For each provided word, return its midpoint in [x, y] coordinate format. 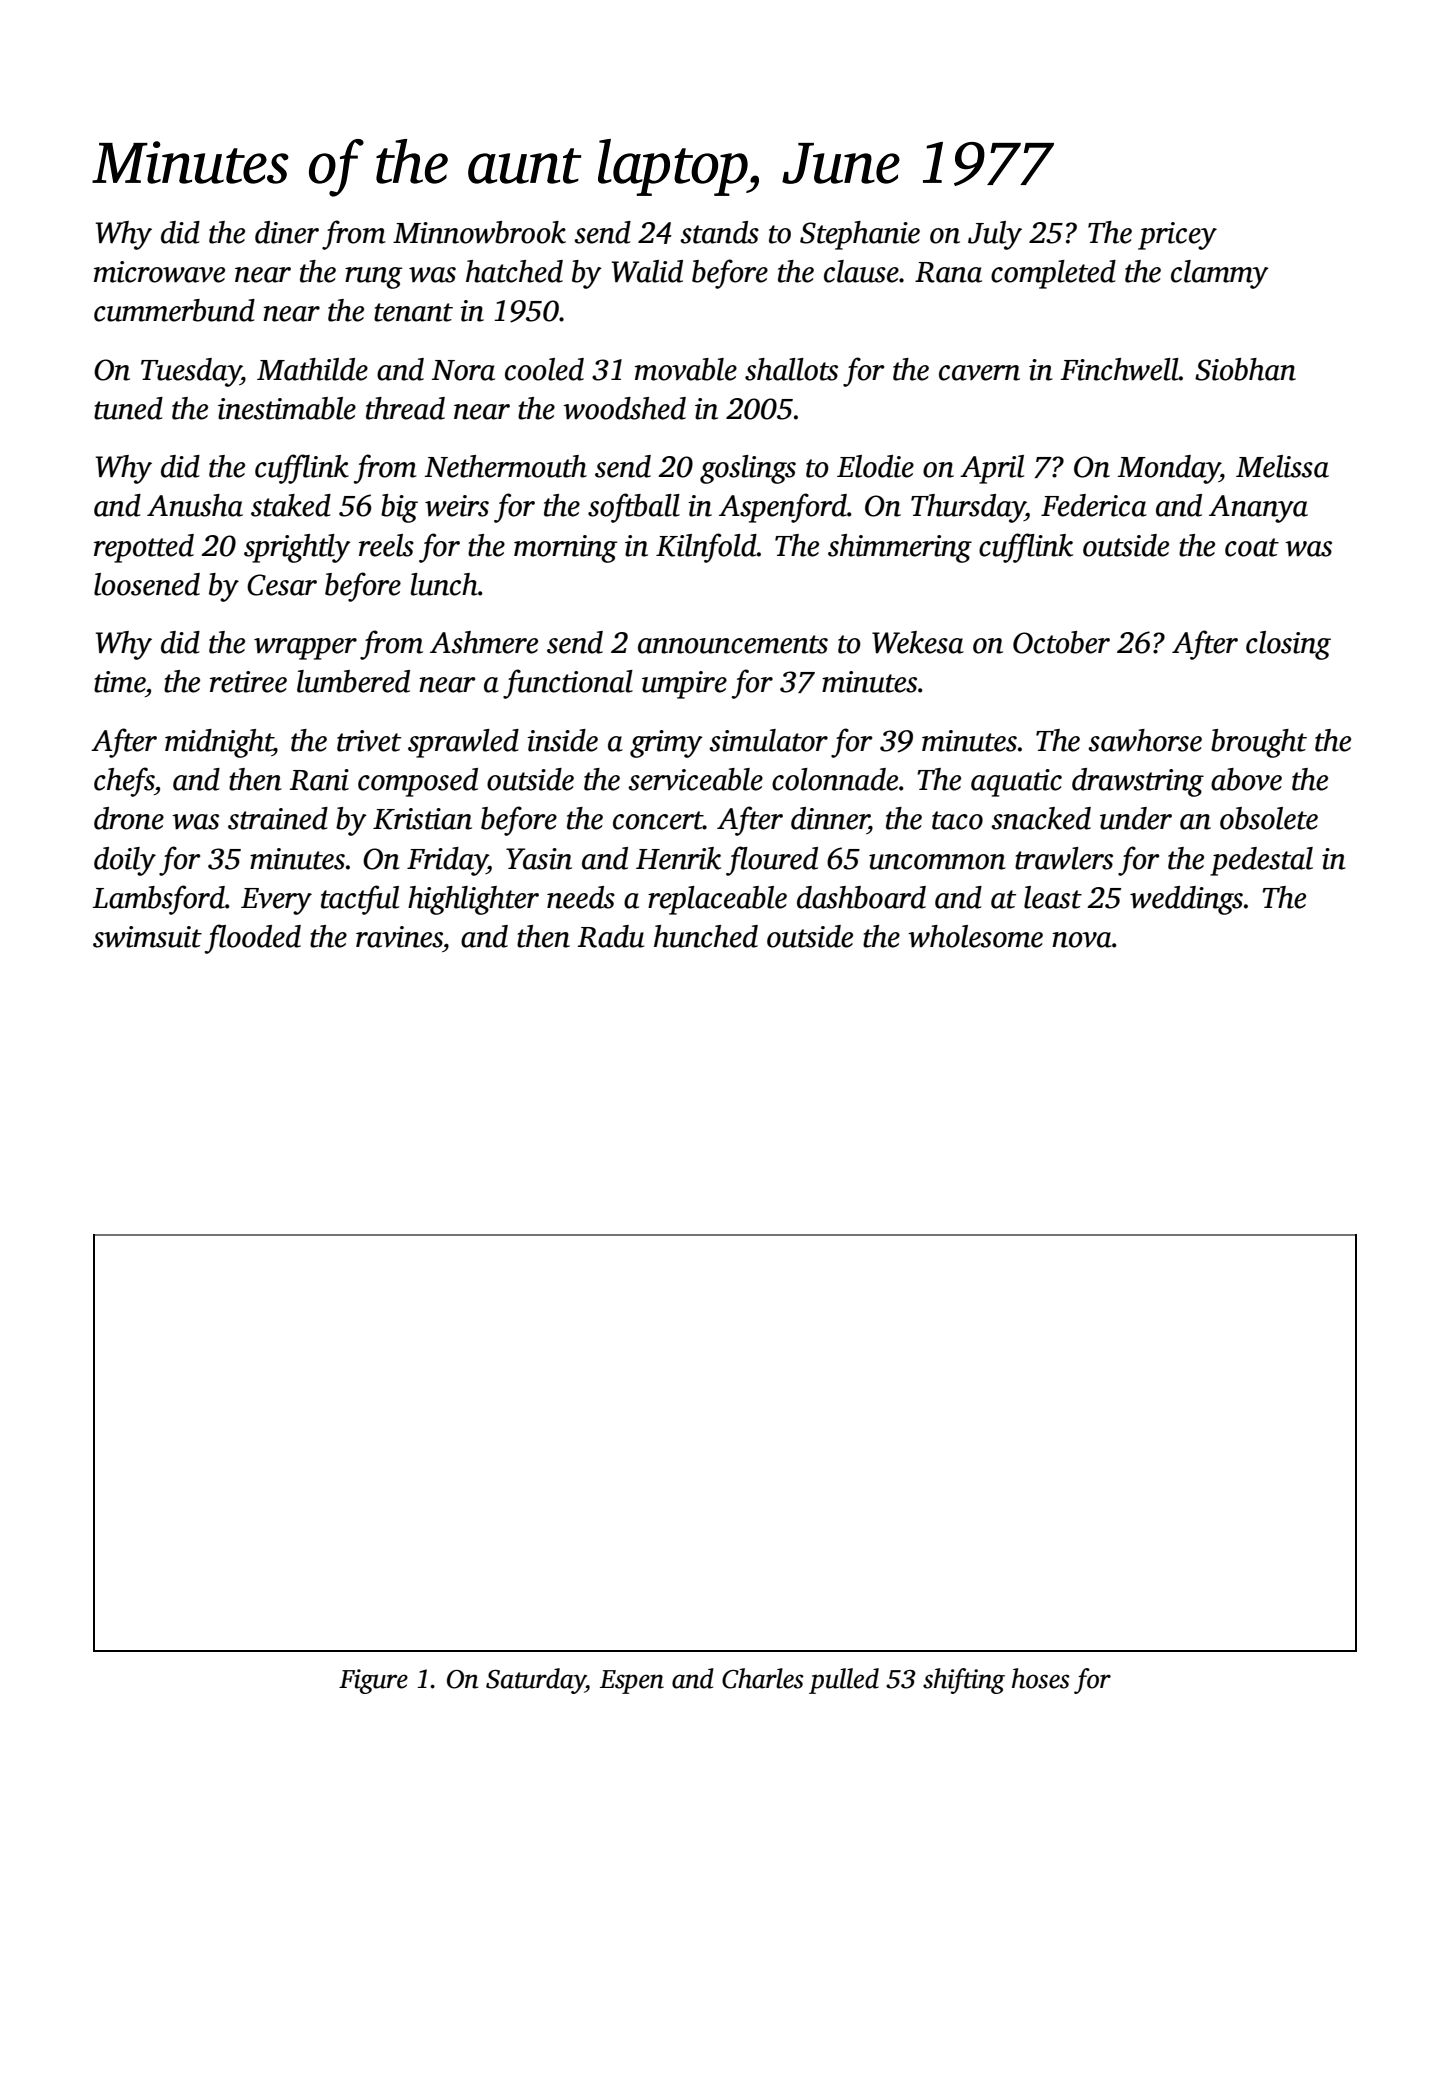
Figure [373, 1681]
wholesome [975, 936]
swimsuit [147, 937]
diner [287, 232]
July [995, 235]
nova [1082, 940]
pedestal [1261, 861]
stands [719, 232]
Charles [763, 1678]
